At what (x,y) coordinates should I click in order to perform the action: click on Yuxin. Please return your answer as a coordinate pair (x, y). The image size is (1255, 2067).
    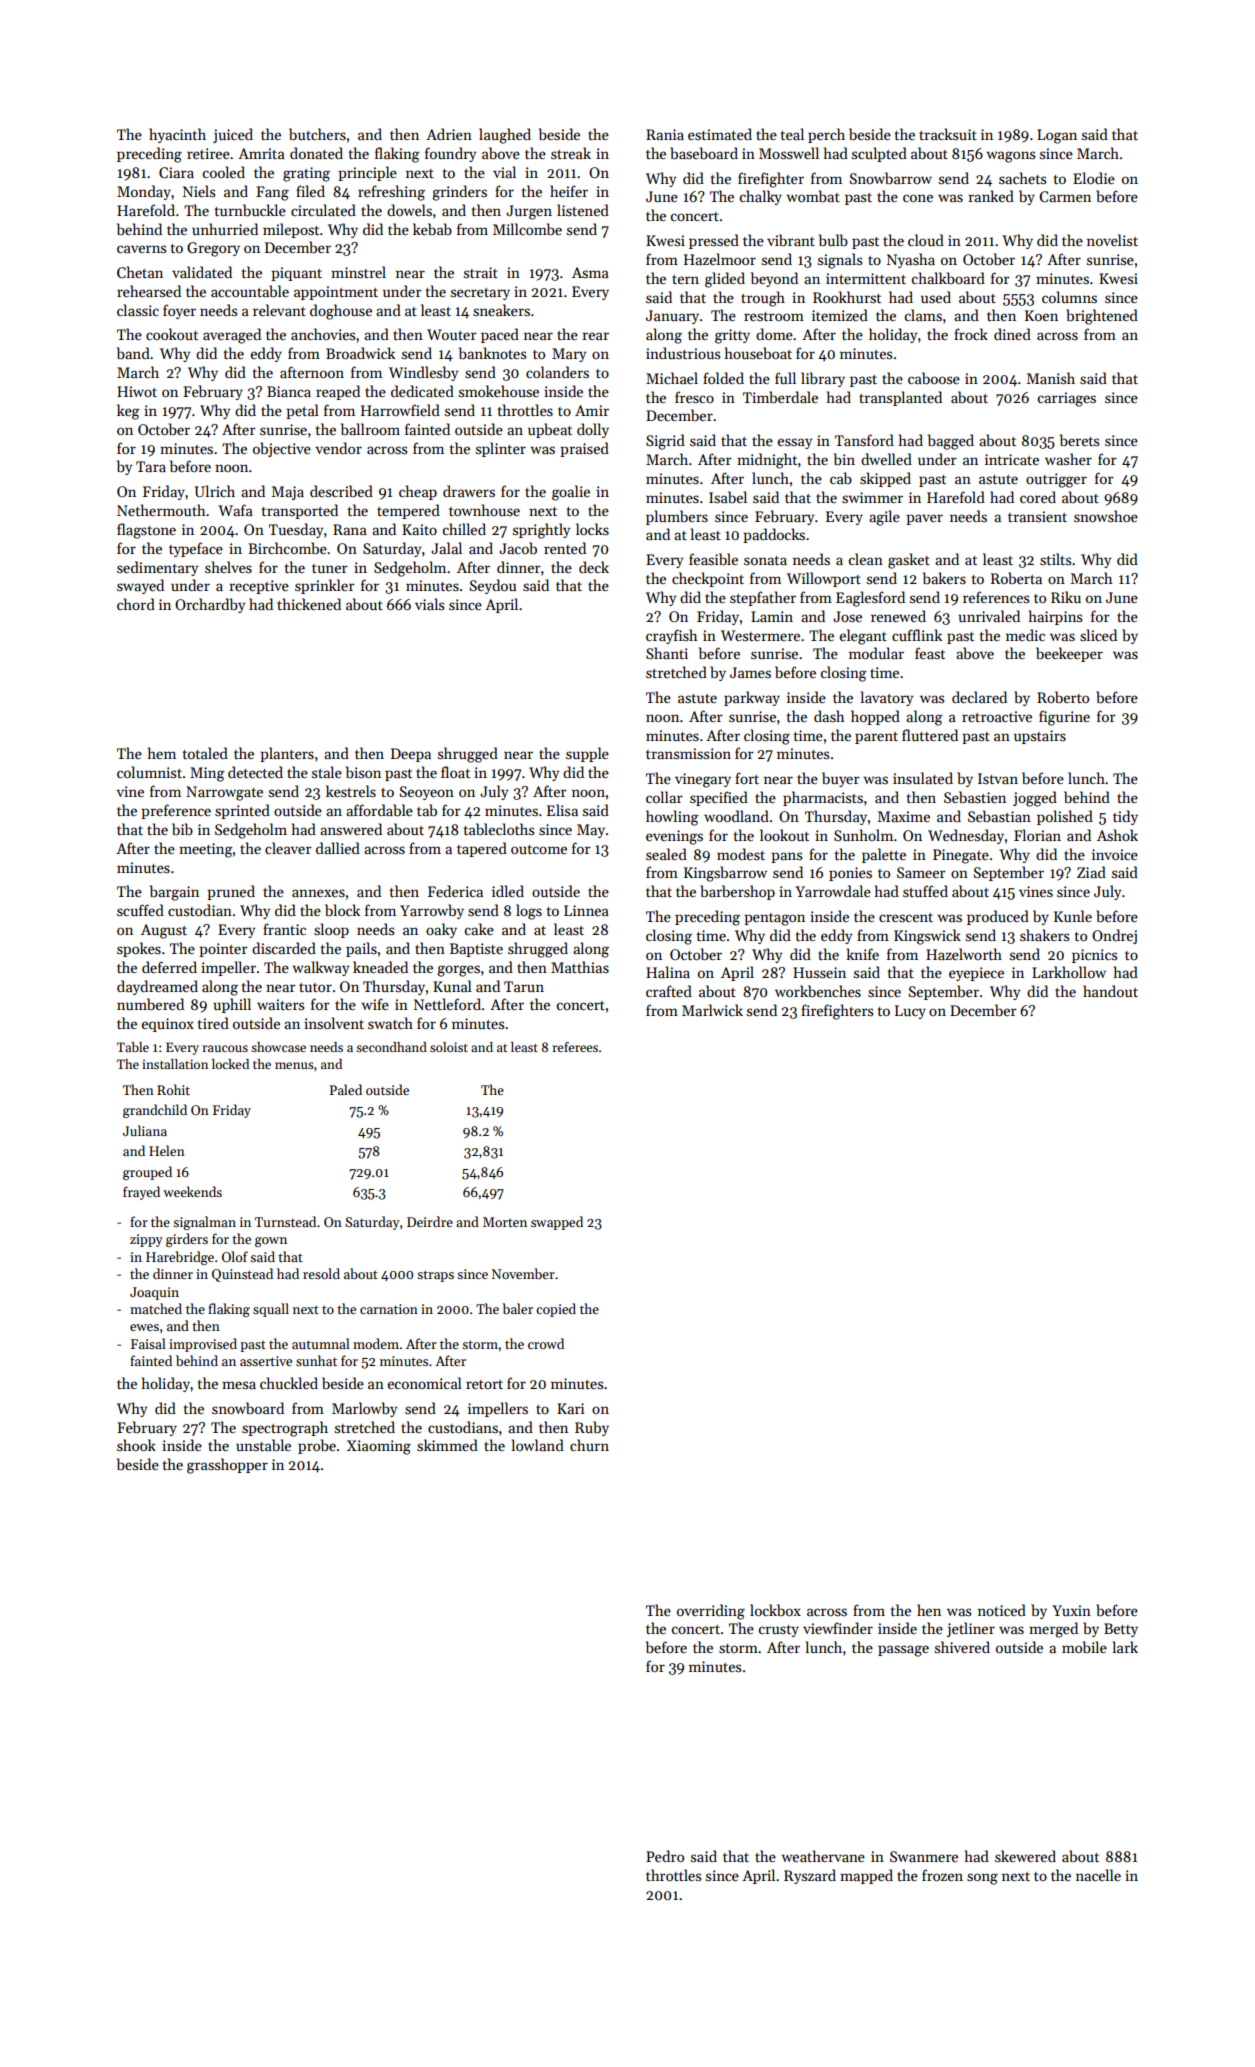
    Looking at the image, I should click on (1071, 1610).
